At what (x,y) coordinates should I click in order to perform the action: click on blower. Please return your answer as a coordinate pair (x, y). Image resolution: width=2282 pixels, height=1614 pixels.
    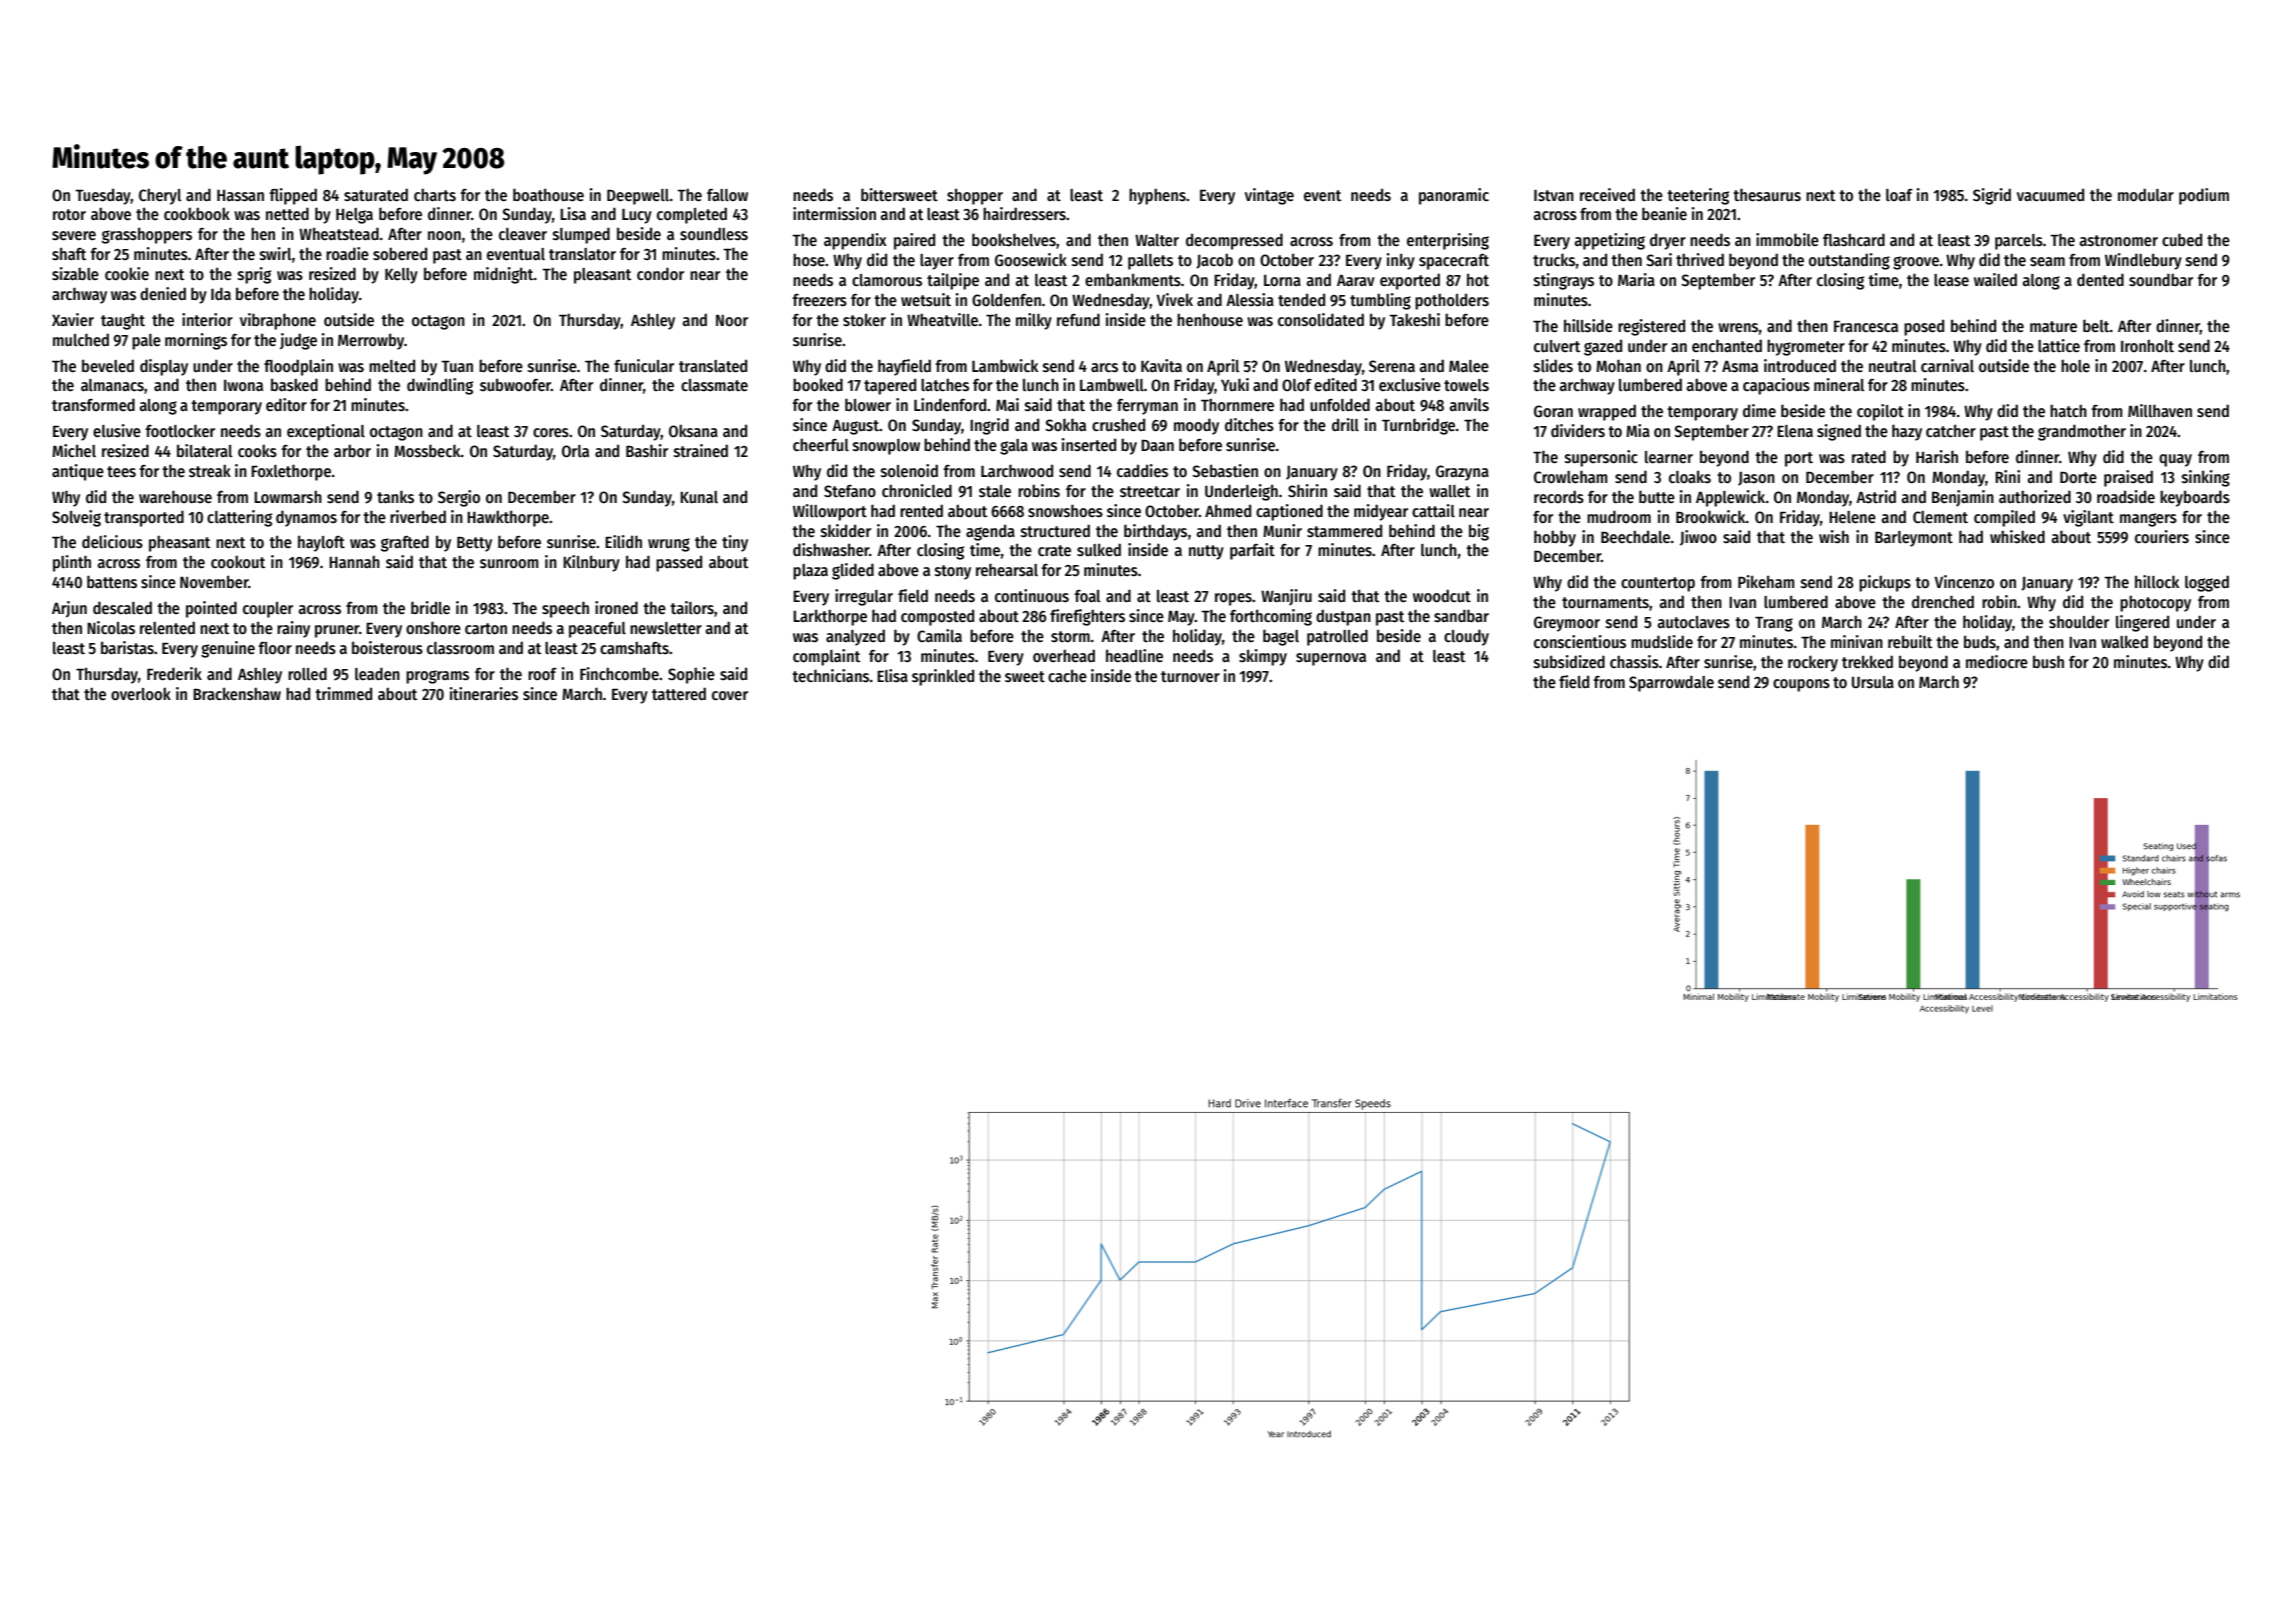
    Looking at the image, I should click on (868, 404).
